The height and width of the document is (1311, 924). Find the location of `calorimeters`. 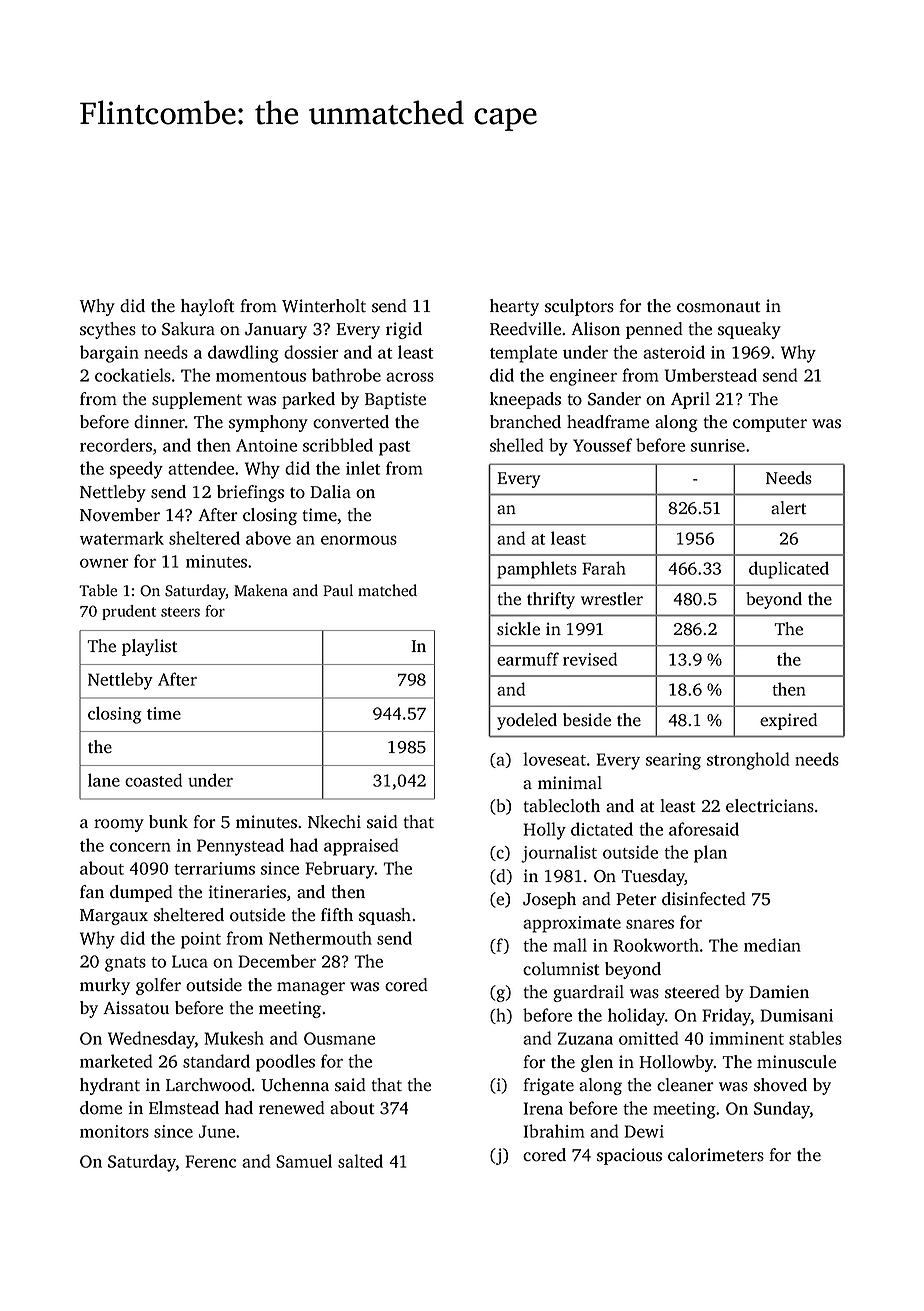

calorimeters is located at coordinates (716, 1155).
